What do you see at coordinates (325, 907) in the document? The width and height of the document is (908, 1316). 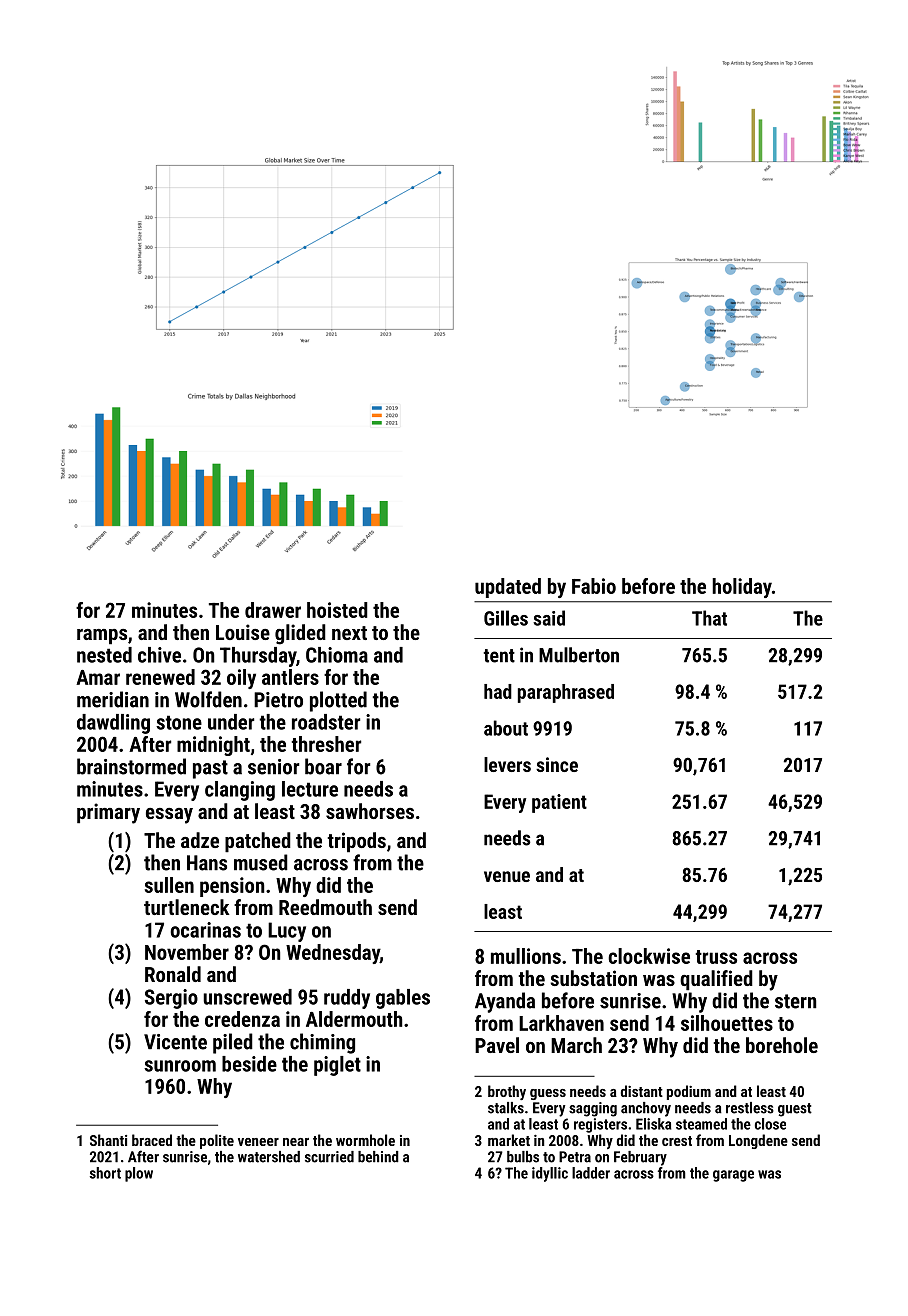 I see `Reedmouth` at bounding box center [325, 907].
